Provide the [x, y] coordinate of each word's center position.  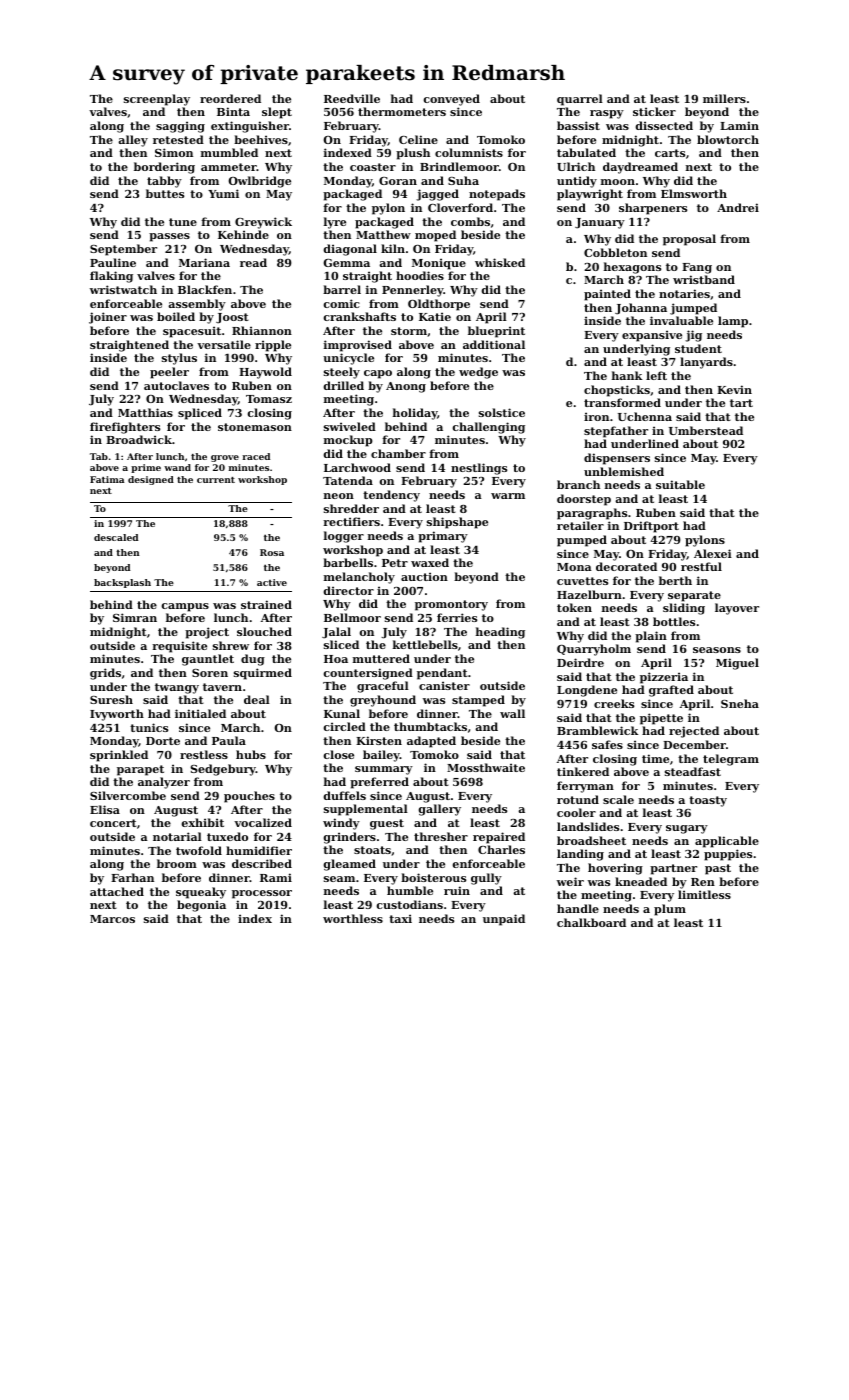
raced [256, 456]
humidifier [259, 850]
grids [105, 674]
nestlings [479, 469]
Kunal [342, 713]
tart [741, 403]
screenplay [157, 100]
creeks [614, 703]
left [656, 375]
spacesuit [192, 332]
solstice [502, 412]
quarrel [580, 100]
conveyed [452, 100]
